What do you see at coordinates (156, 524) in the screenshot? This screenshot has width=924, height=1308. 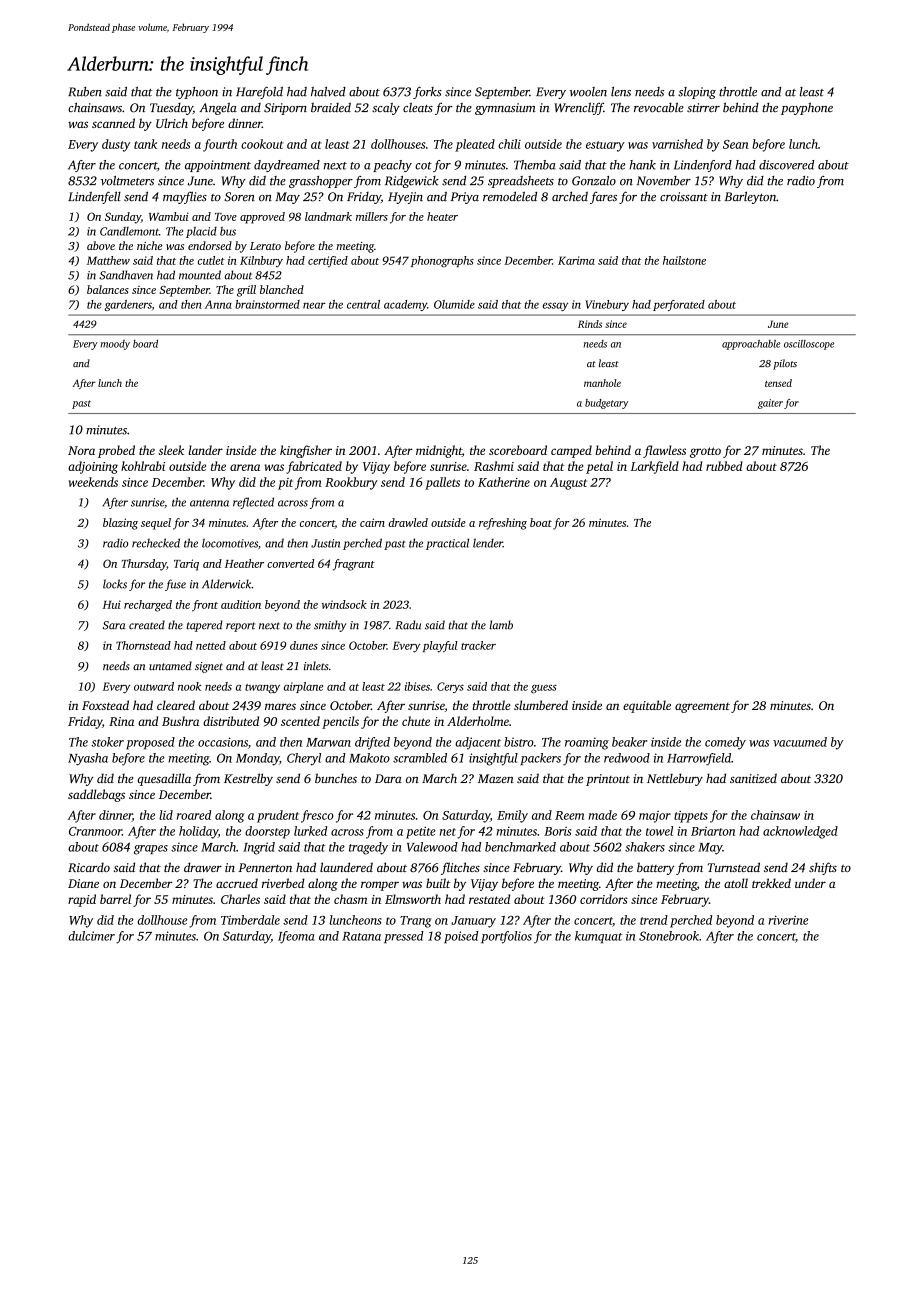 I see `sequel` at bounding box center [156, 524].
